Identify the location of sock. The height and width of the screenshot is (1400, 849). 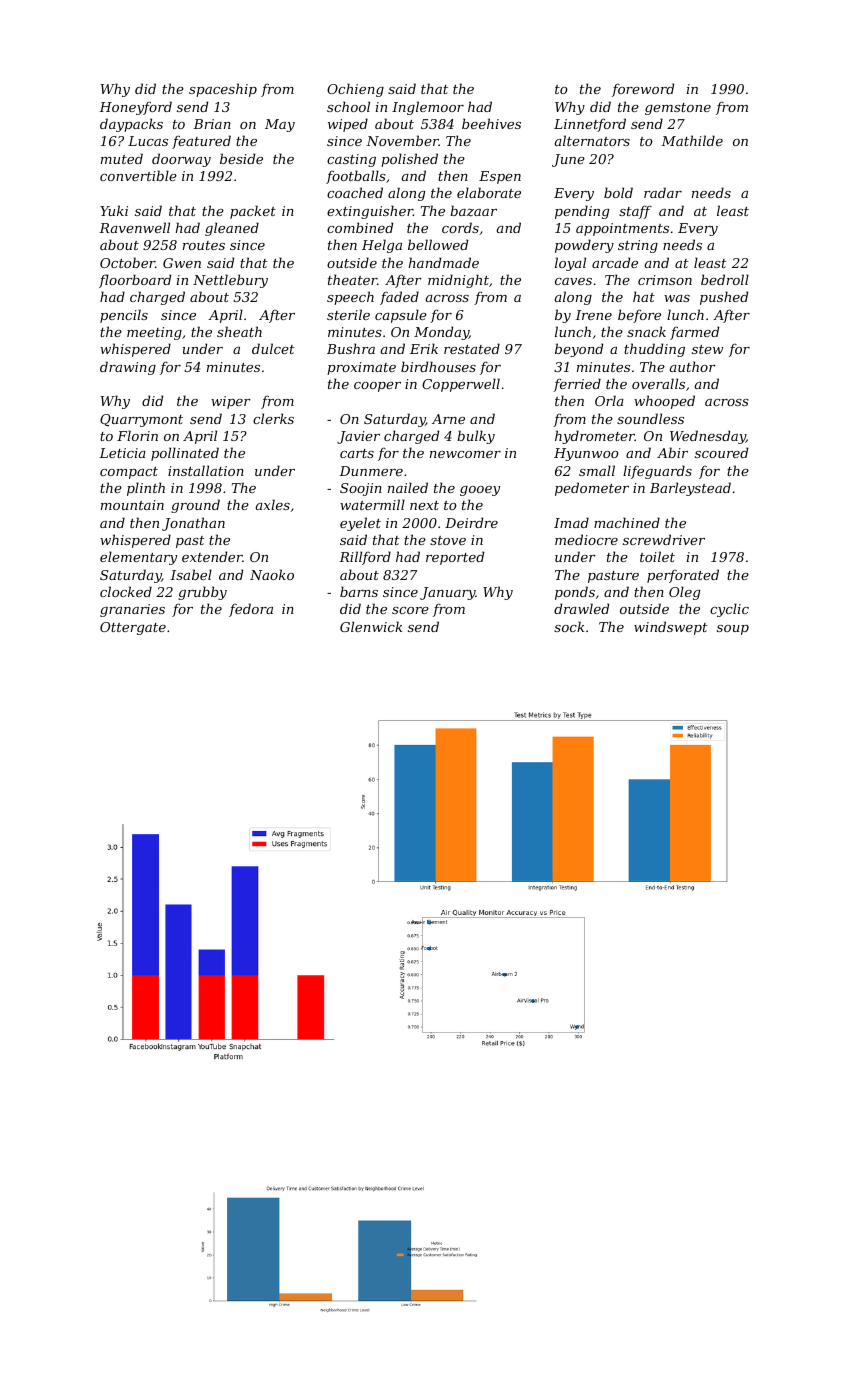
(569, 626).
